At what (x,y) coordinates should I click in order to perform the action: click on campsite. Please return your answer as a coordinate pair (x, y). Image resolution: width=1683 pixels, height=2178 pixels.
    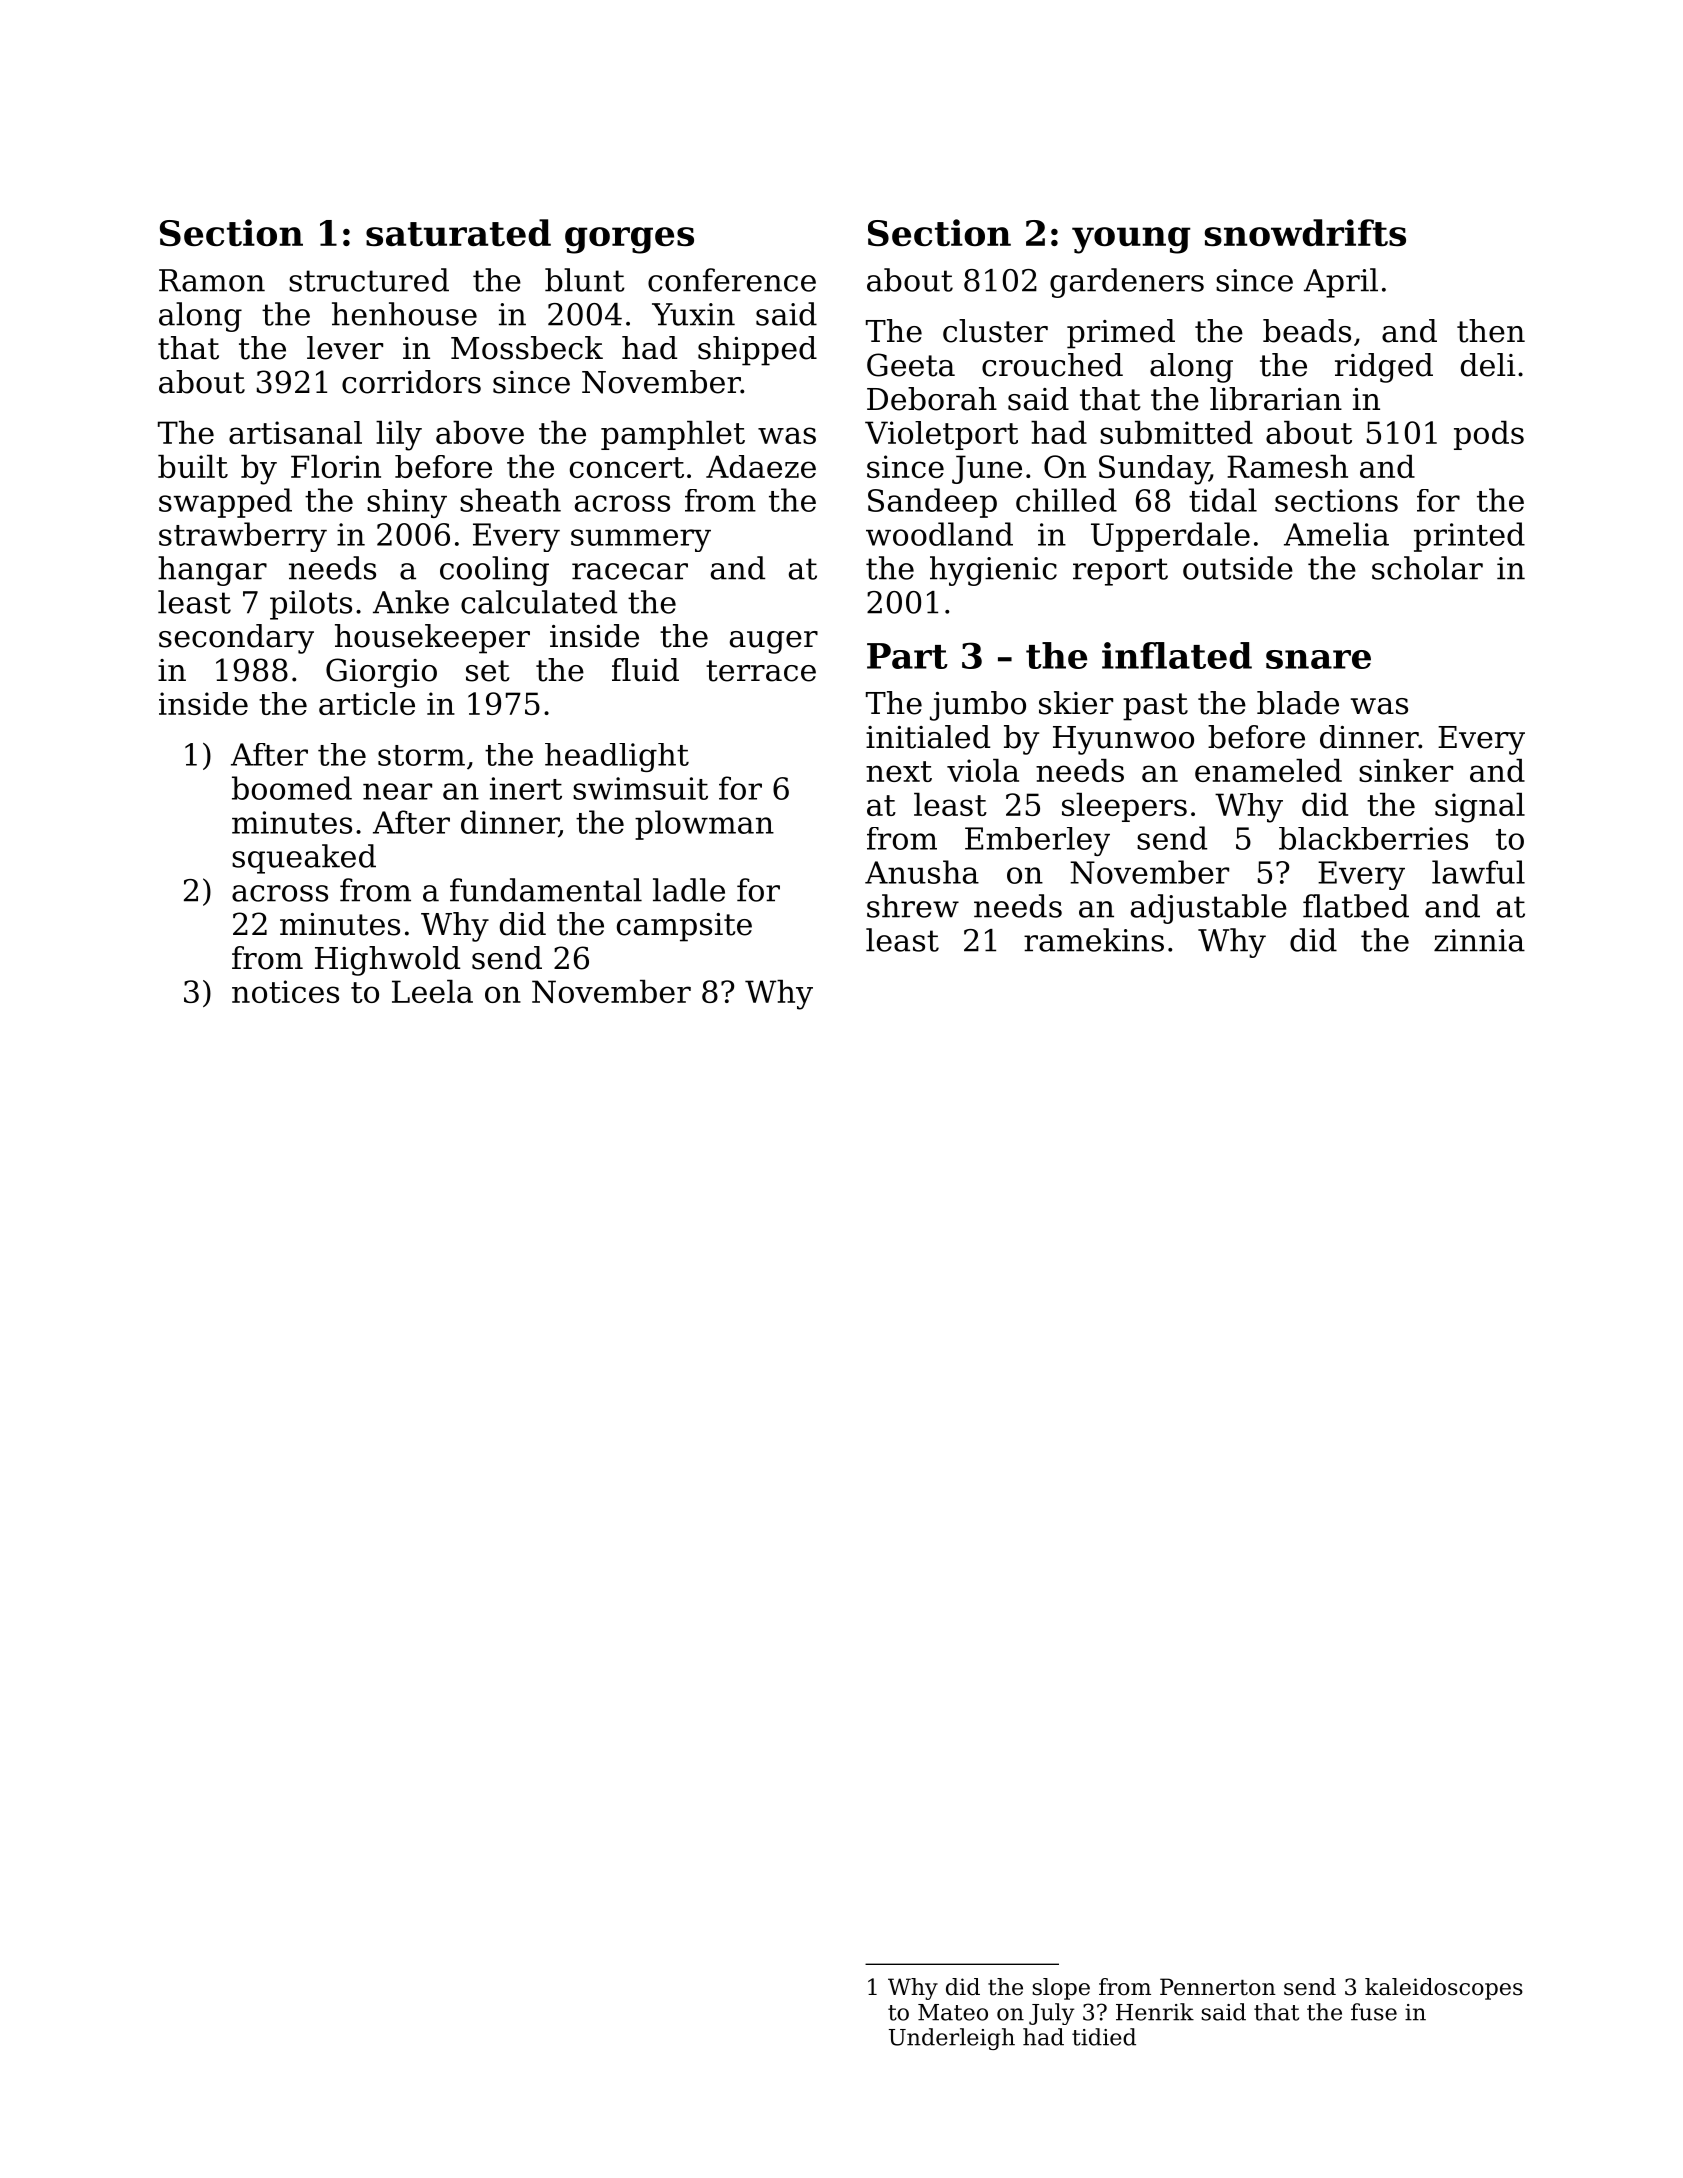
    Looking at the image, I should click on (684, 927).
